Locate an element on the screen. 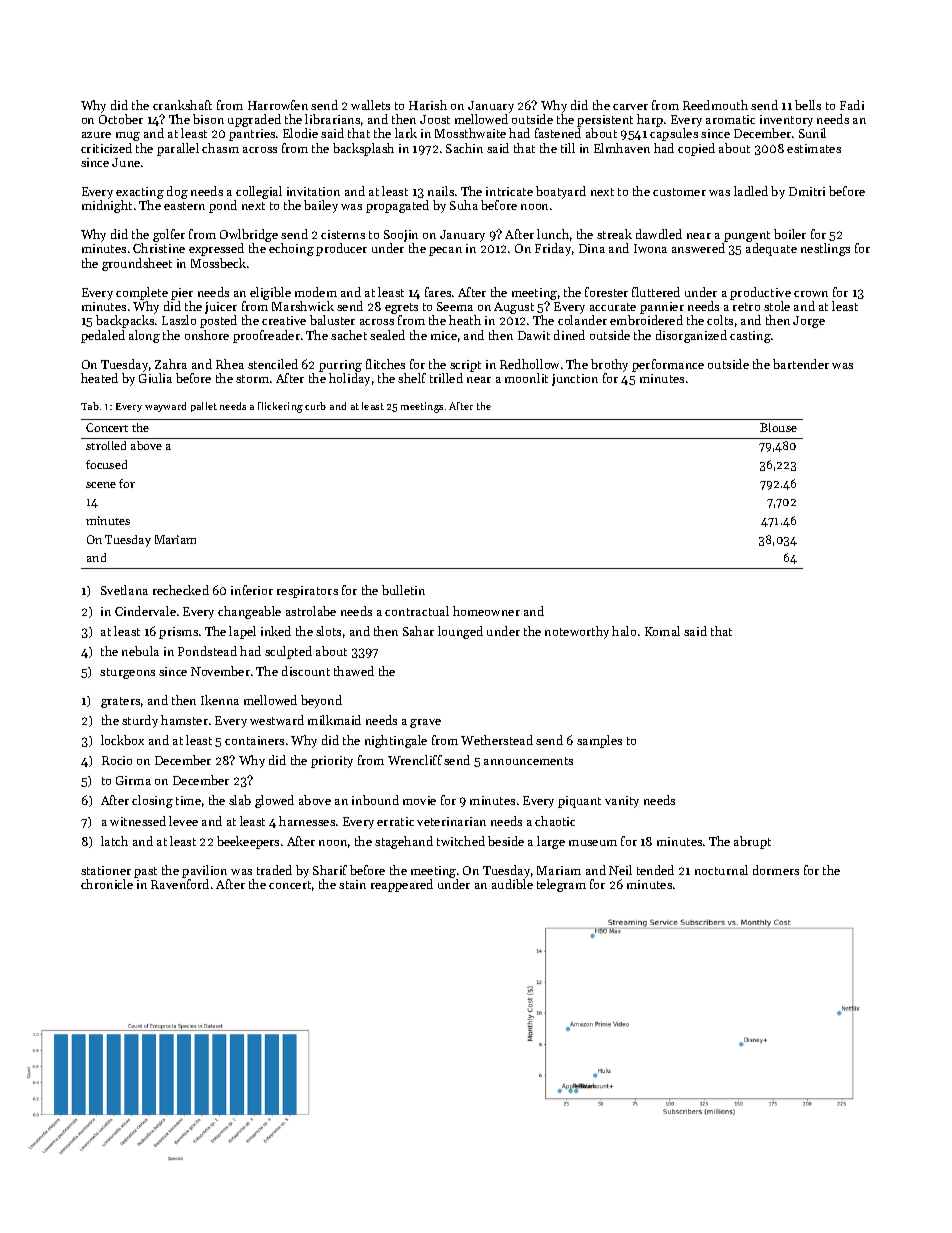 This screenshot has height=1233, width=952. backpacks is located at coordinates (125, 321).
